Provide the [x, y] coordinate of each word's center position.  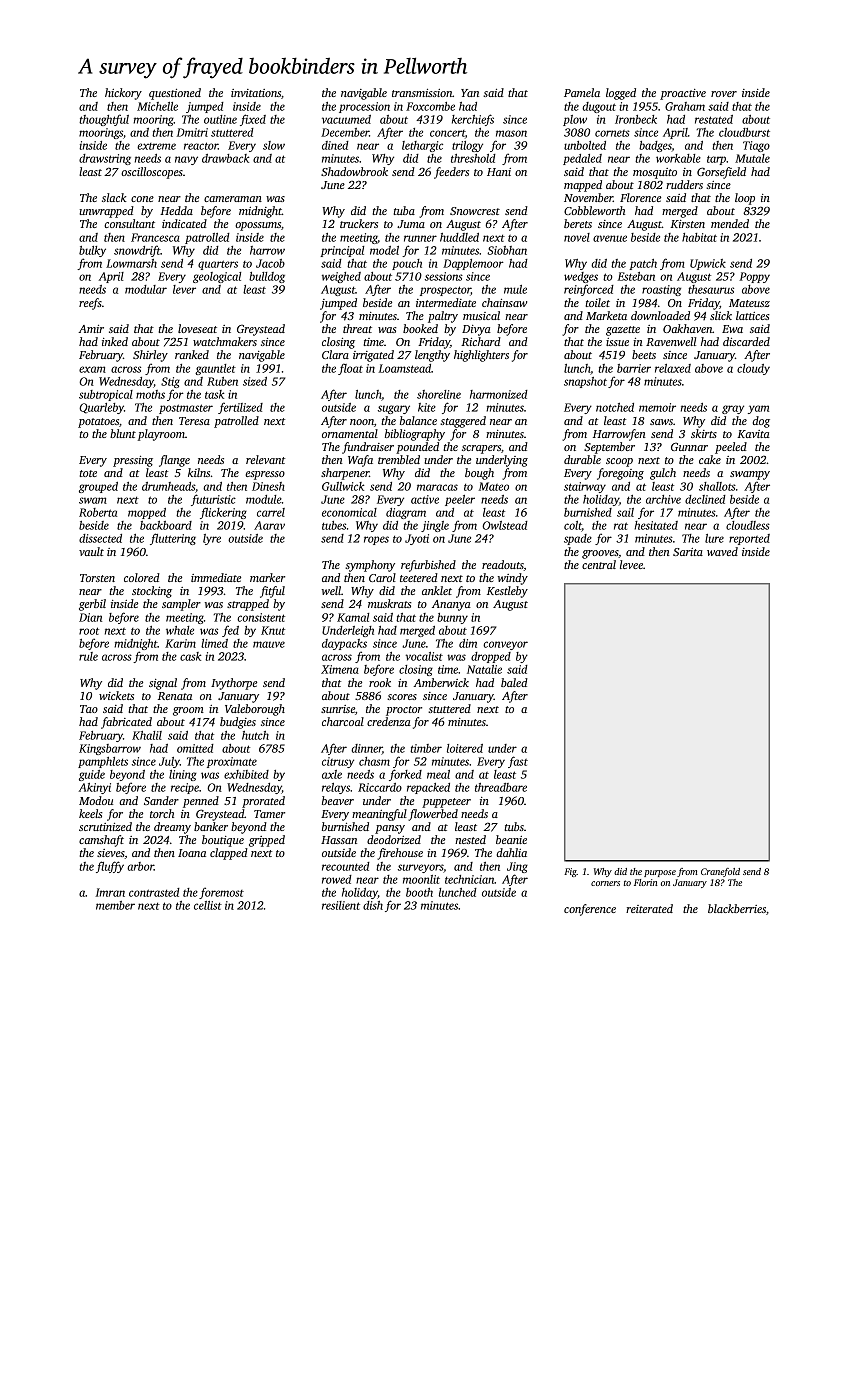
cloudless [748, 525]
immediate [216, 577]
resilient [341, 905]
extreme [156, 146]
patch [643, 264]
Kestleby [507, 592]
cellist [208, 905]
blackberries [737, 908]
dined [335, 145]
